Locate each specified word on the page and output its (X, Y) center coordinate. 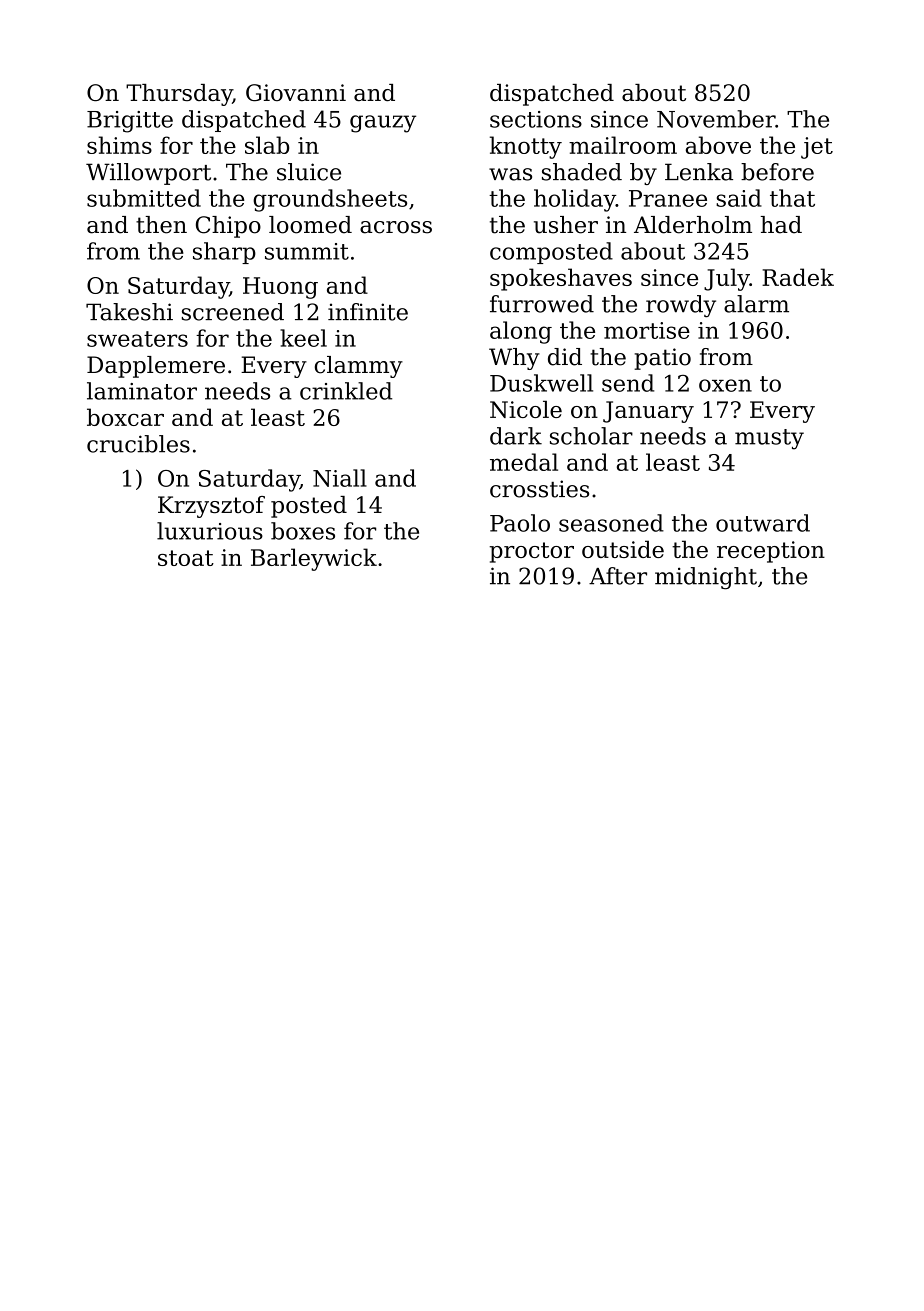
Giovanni (296, 93)
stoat (186, 558)
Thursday (179, 95)
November (716, 119)
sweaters (137, 339)
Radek (798, 277)
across (396, 227)
